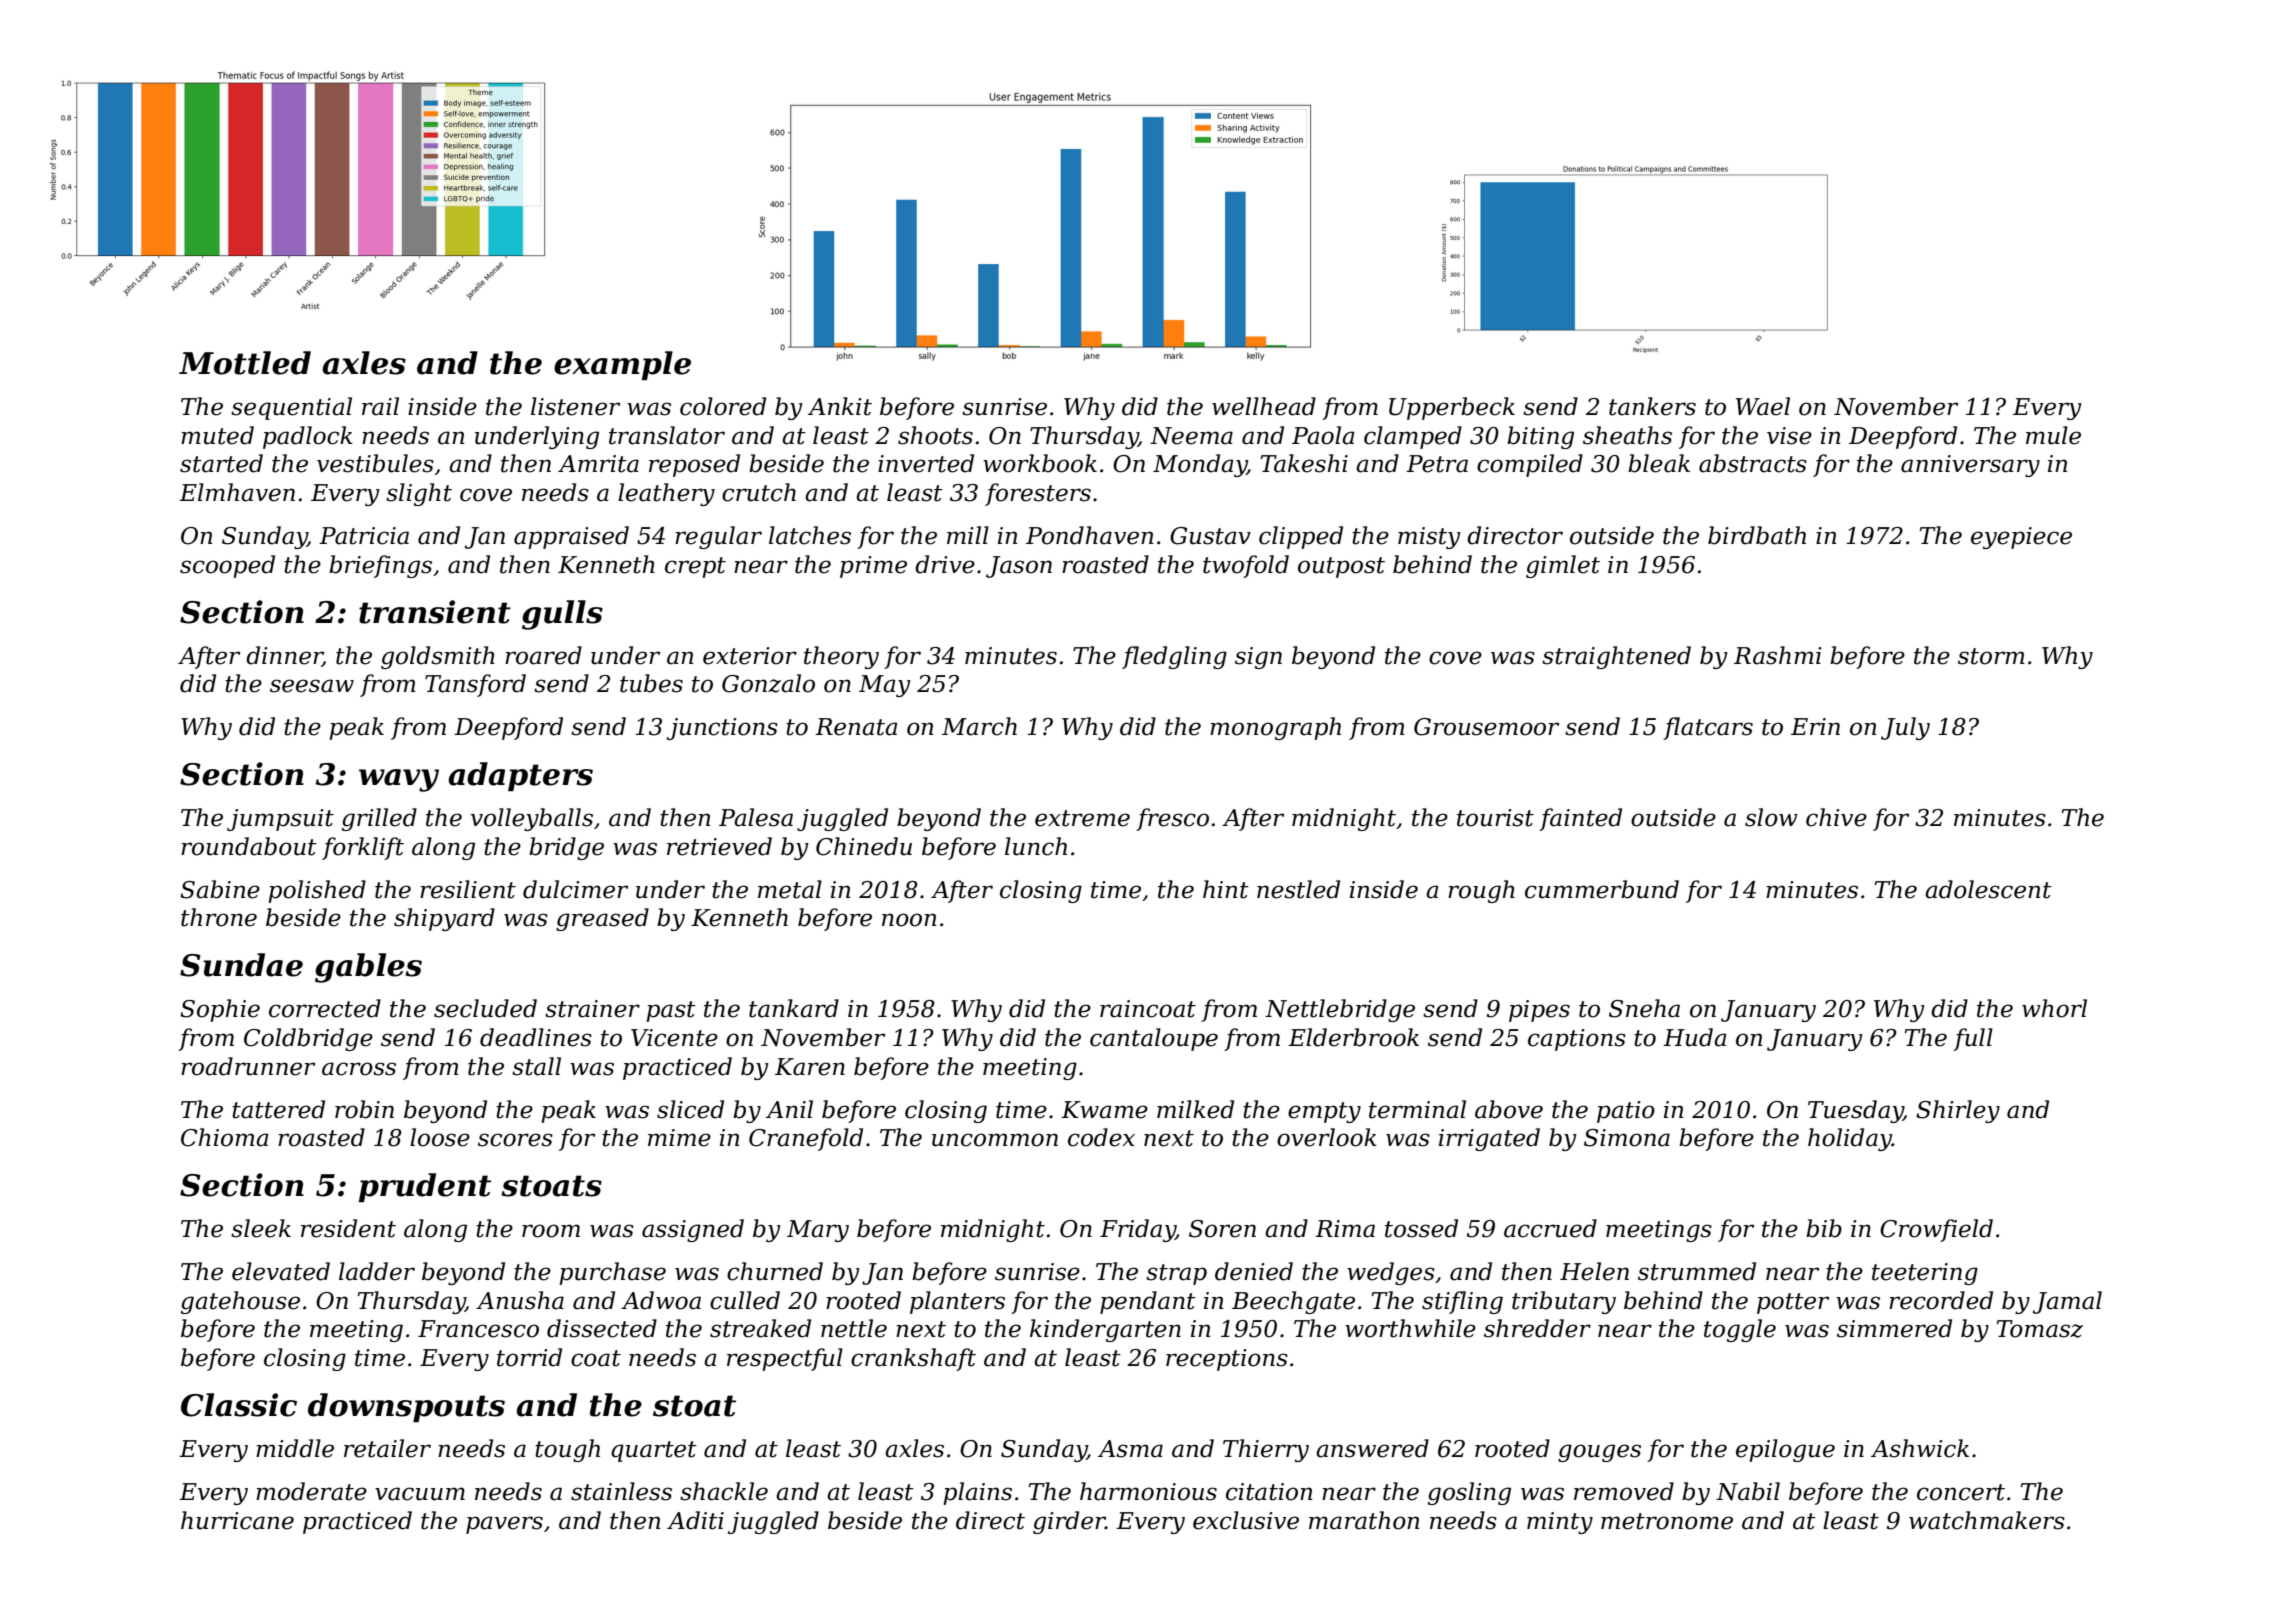  What do you see at coordinates (1353, 1037) in the screenshot?
I see `Elderbrook` at bounding box center [1353, 1037].
